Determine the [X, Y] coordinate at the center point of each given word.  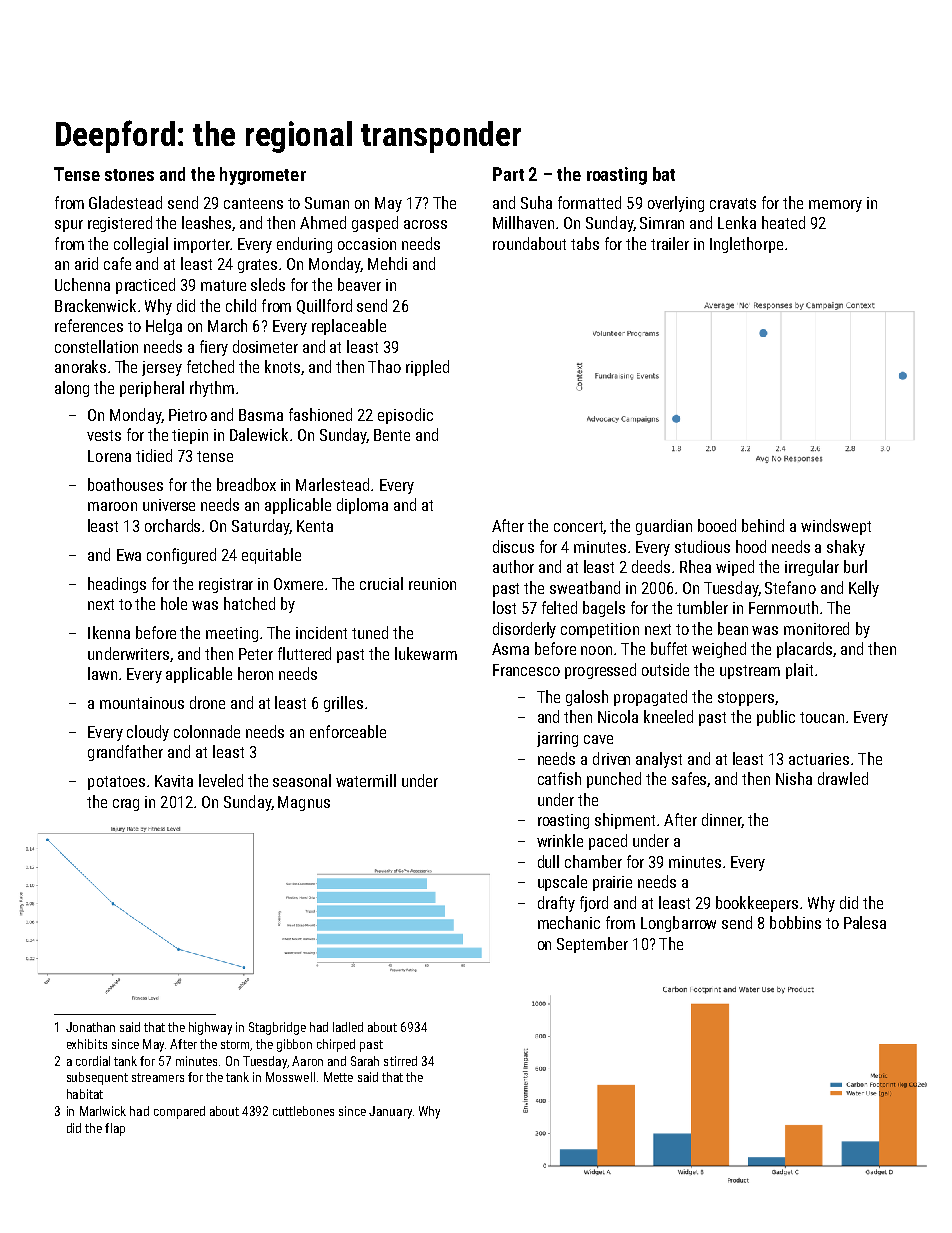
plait [799, 671]
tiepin [190, 436]
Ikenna [109, 632]
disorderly [524, 630]
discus [513, 546]
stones [129, 175]
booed [717, 525]
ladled [348, 1027]
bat [664, 174]
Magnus [304, 803]
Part [508, 174]
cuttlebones [303, 1111]
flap [115, 1129]
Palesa [865, 922]
